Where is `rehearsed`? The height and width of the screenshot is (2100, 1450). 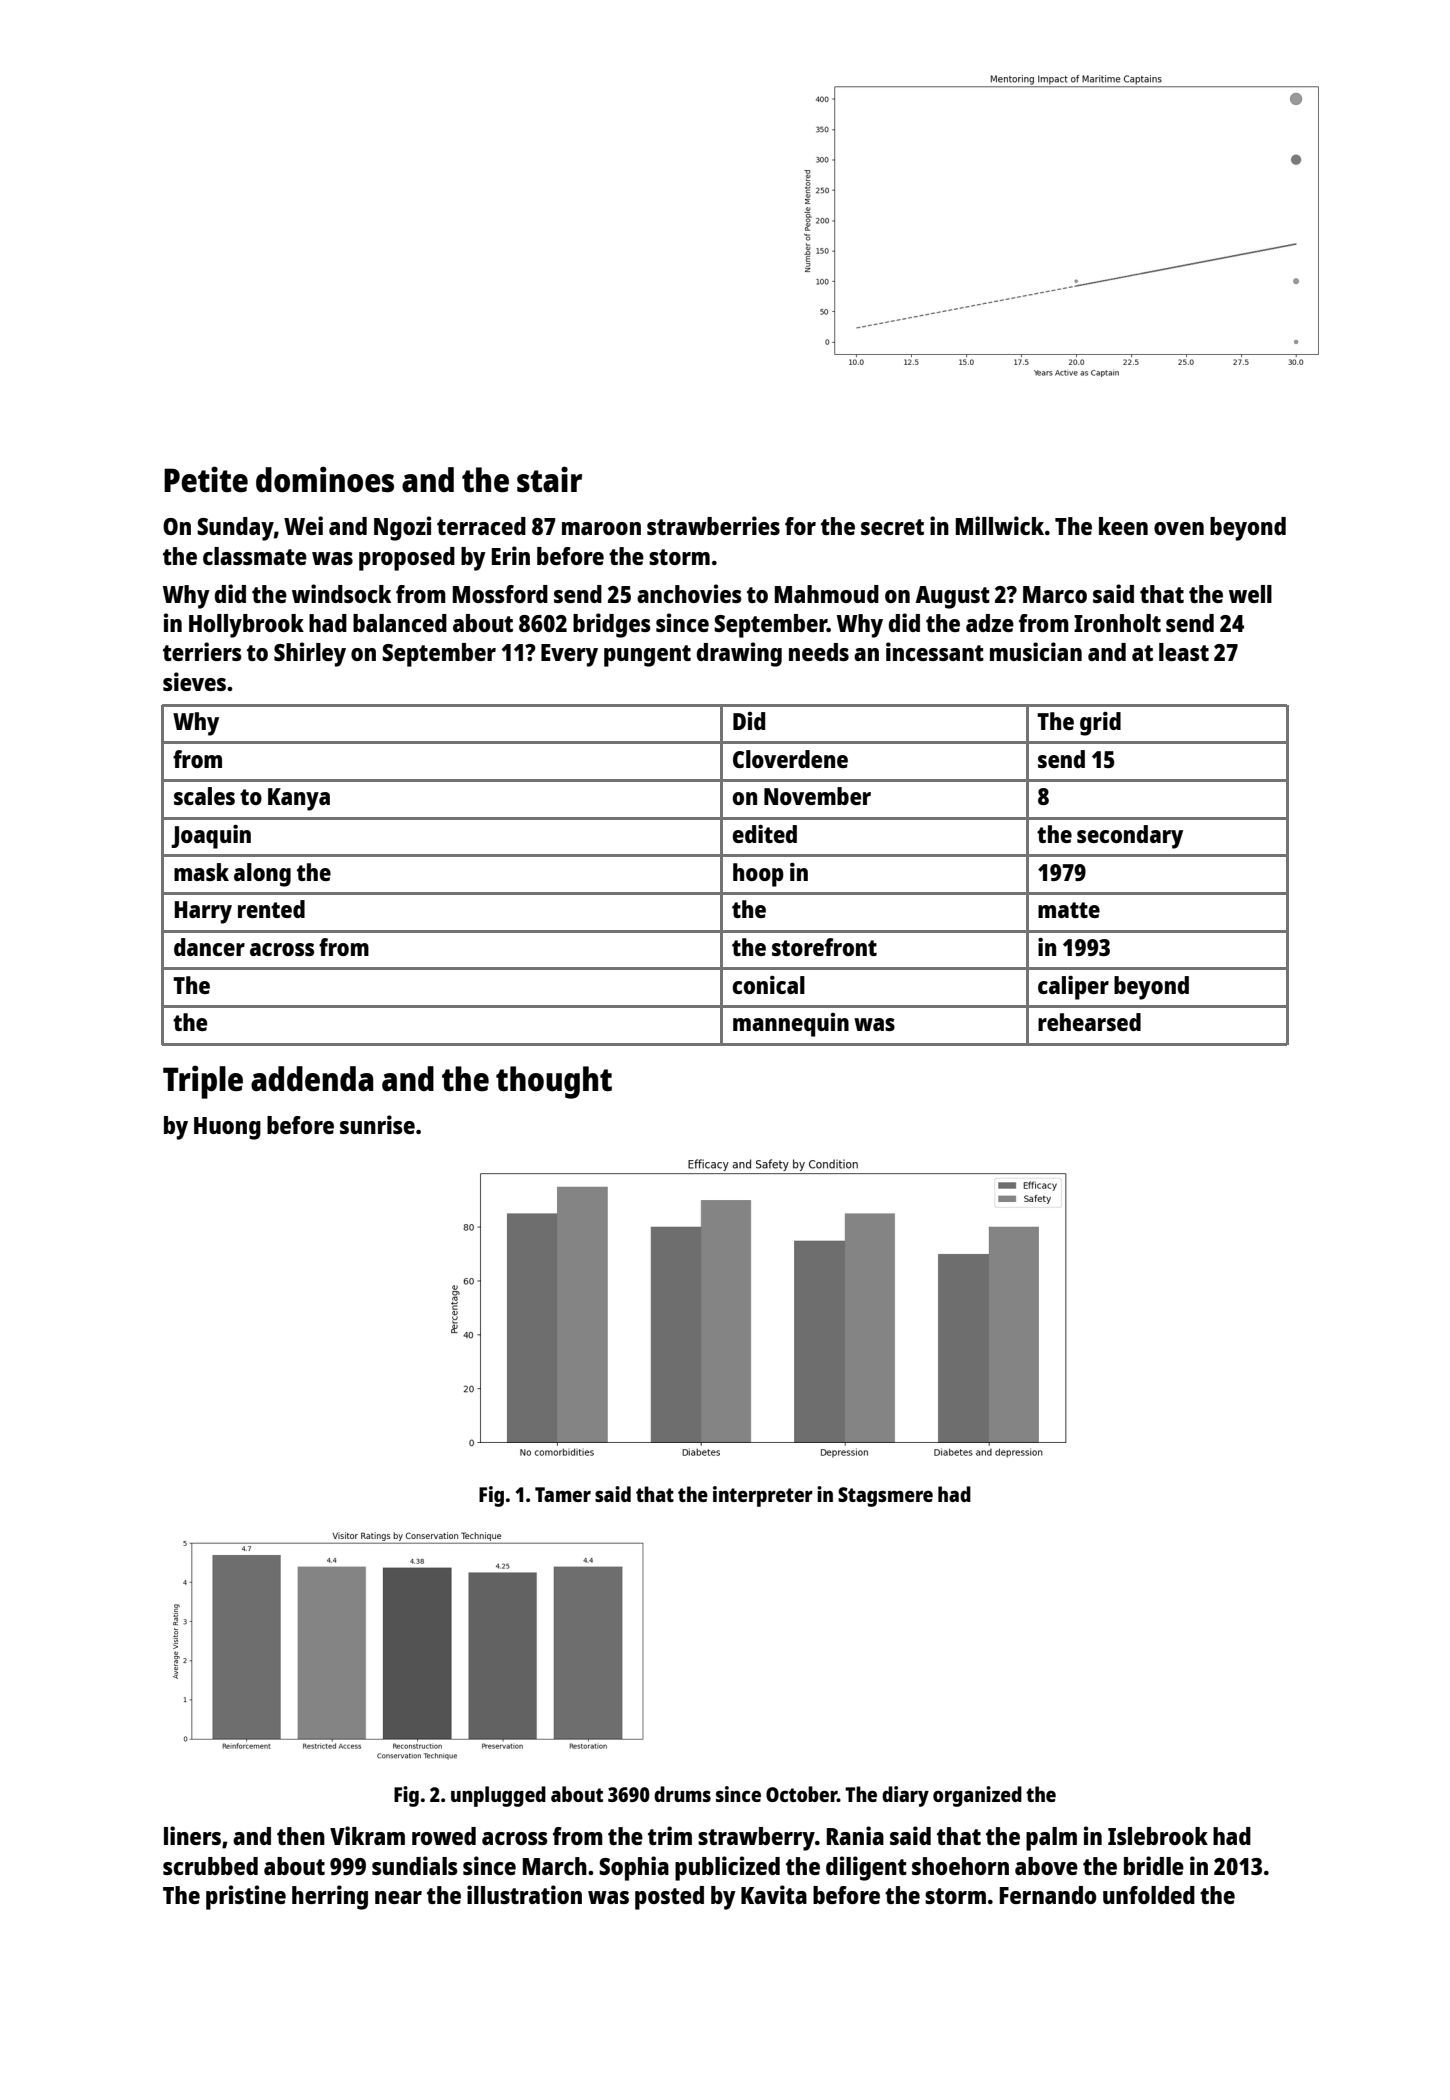 rehearsed is located at coordinates (1089, 1022).
